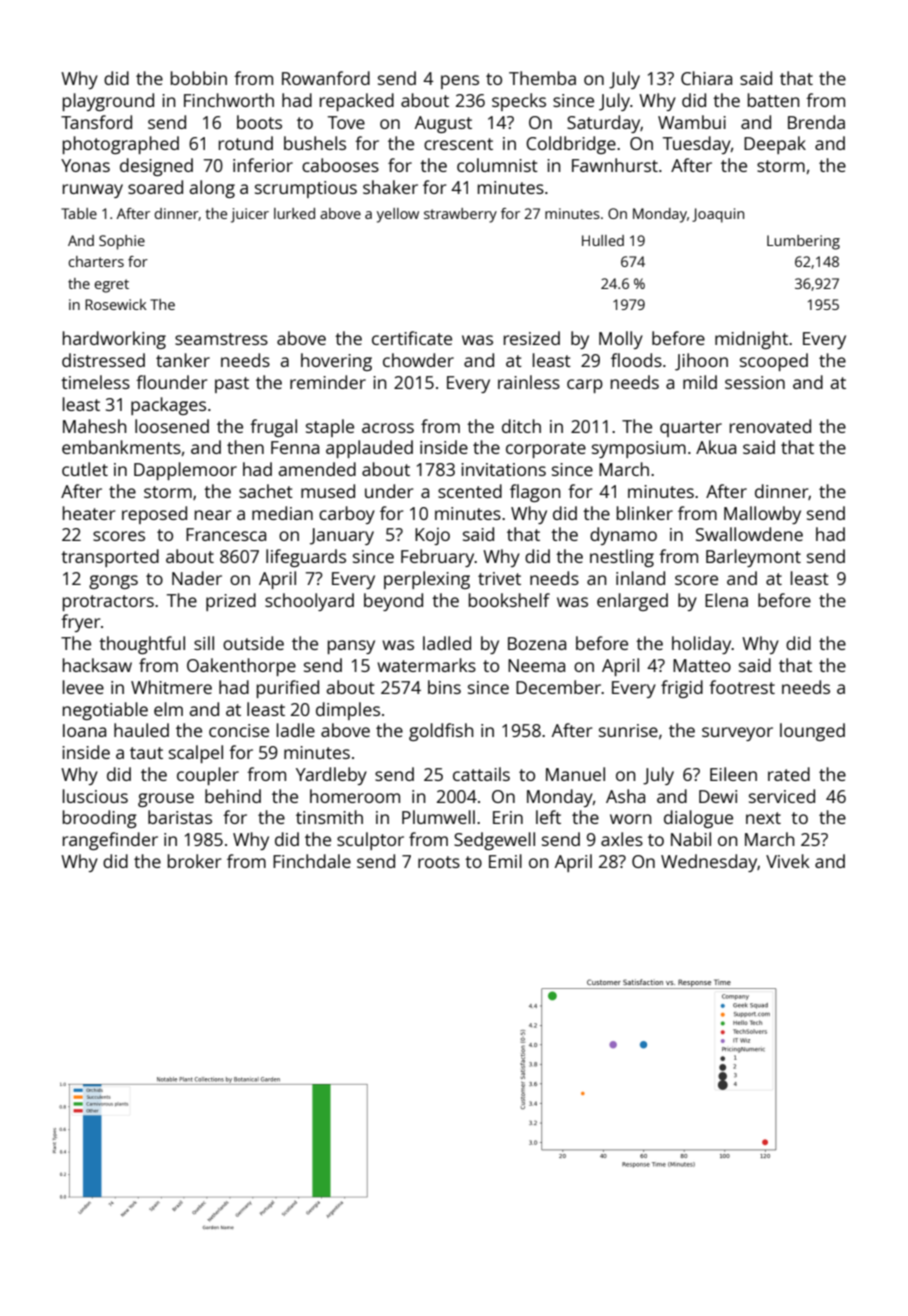 This page has height=1316, width=908. I want to click on midnight, so click(751, 340).
